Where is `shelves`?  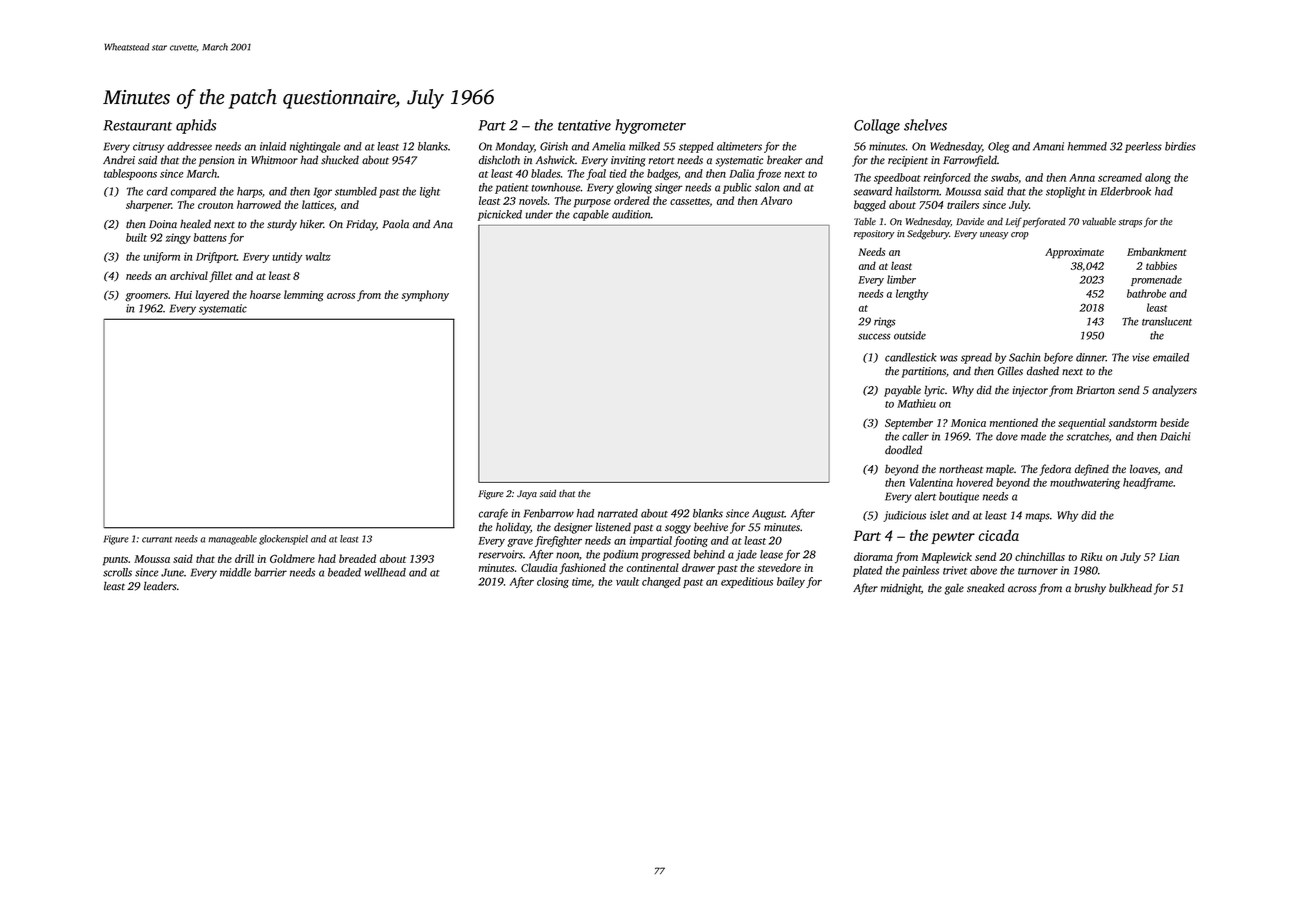 shelves is located at coordinates (925, 125).
